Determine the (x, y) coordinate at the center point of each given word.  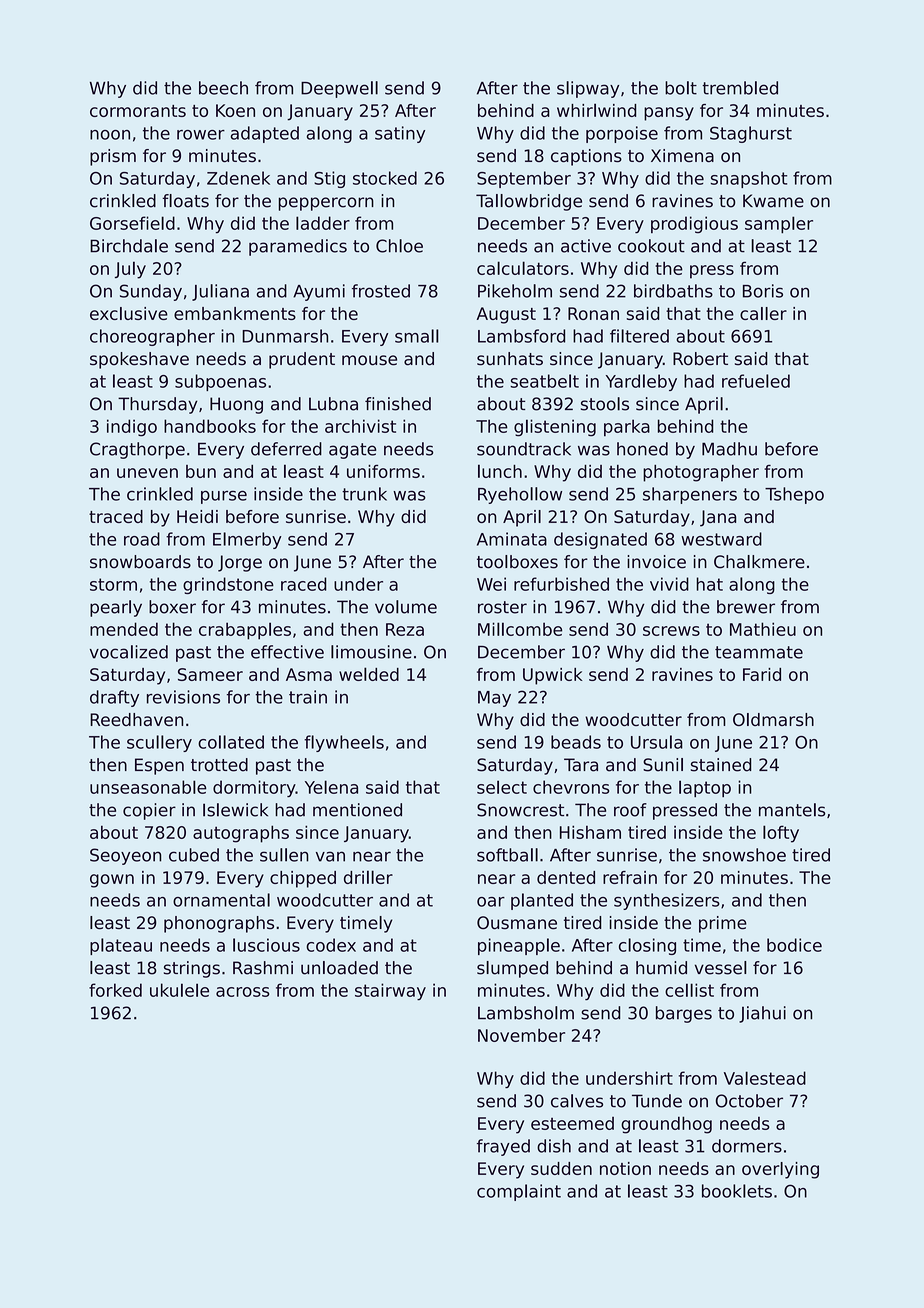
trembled (740, 88)
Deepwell (339, 89)
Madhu (729, 449)
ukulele (179, 990)
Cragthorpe (137, 450)
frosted (381, 291)
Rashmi (263, 968)
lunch (500, 471)
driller (368, 877)
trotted (219, 765)
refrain (630, 877)
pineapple (519, 946)
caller (763, 313)
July (130, 270)
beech (223, 88)
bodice (794, 945)
